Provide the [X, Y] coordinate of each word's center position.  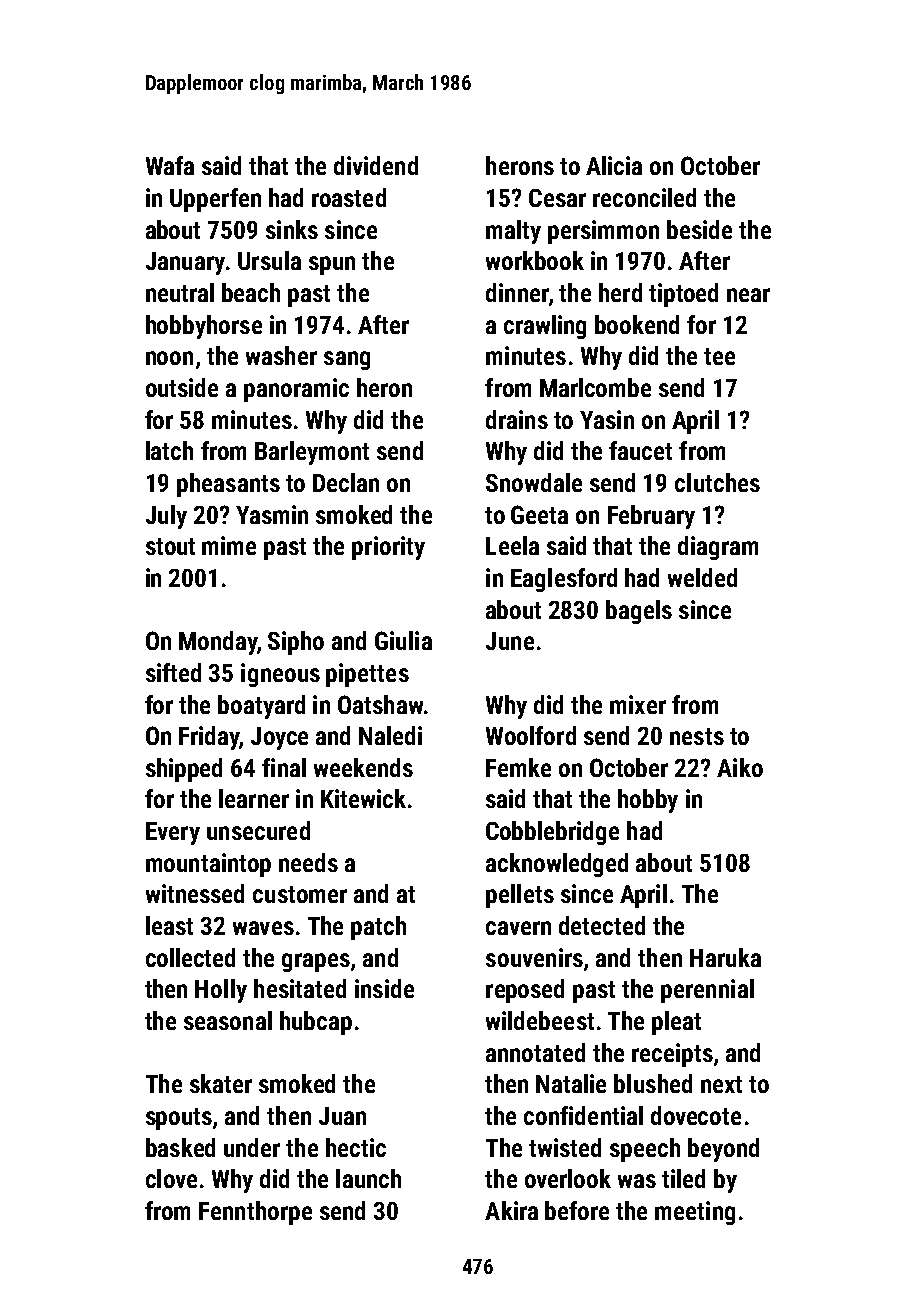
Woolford [531, 735]
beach [251, 292]
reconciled [644, 197]
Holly [221, 991]
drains [517, 419]
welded [702, 577]
